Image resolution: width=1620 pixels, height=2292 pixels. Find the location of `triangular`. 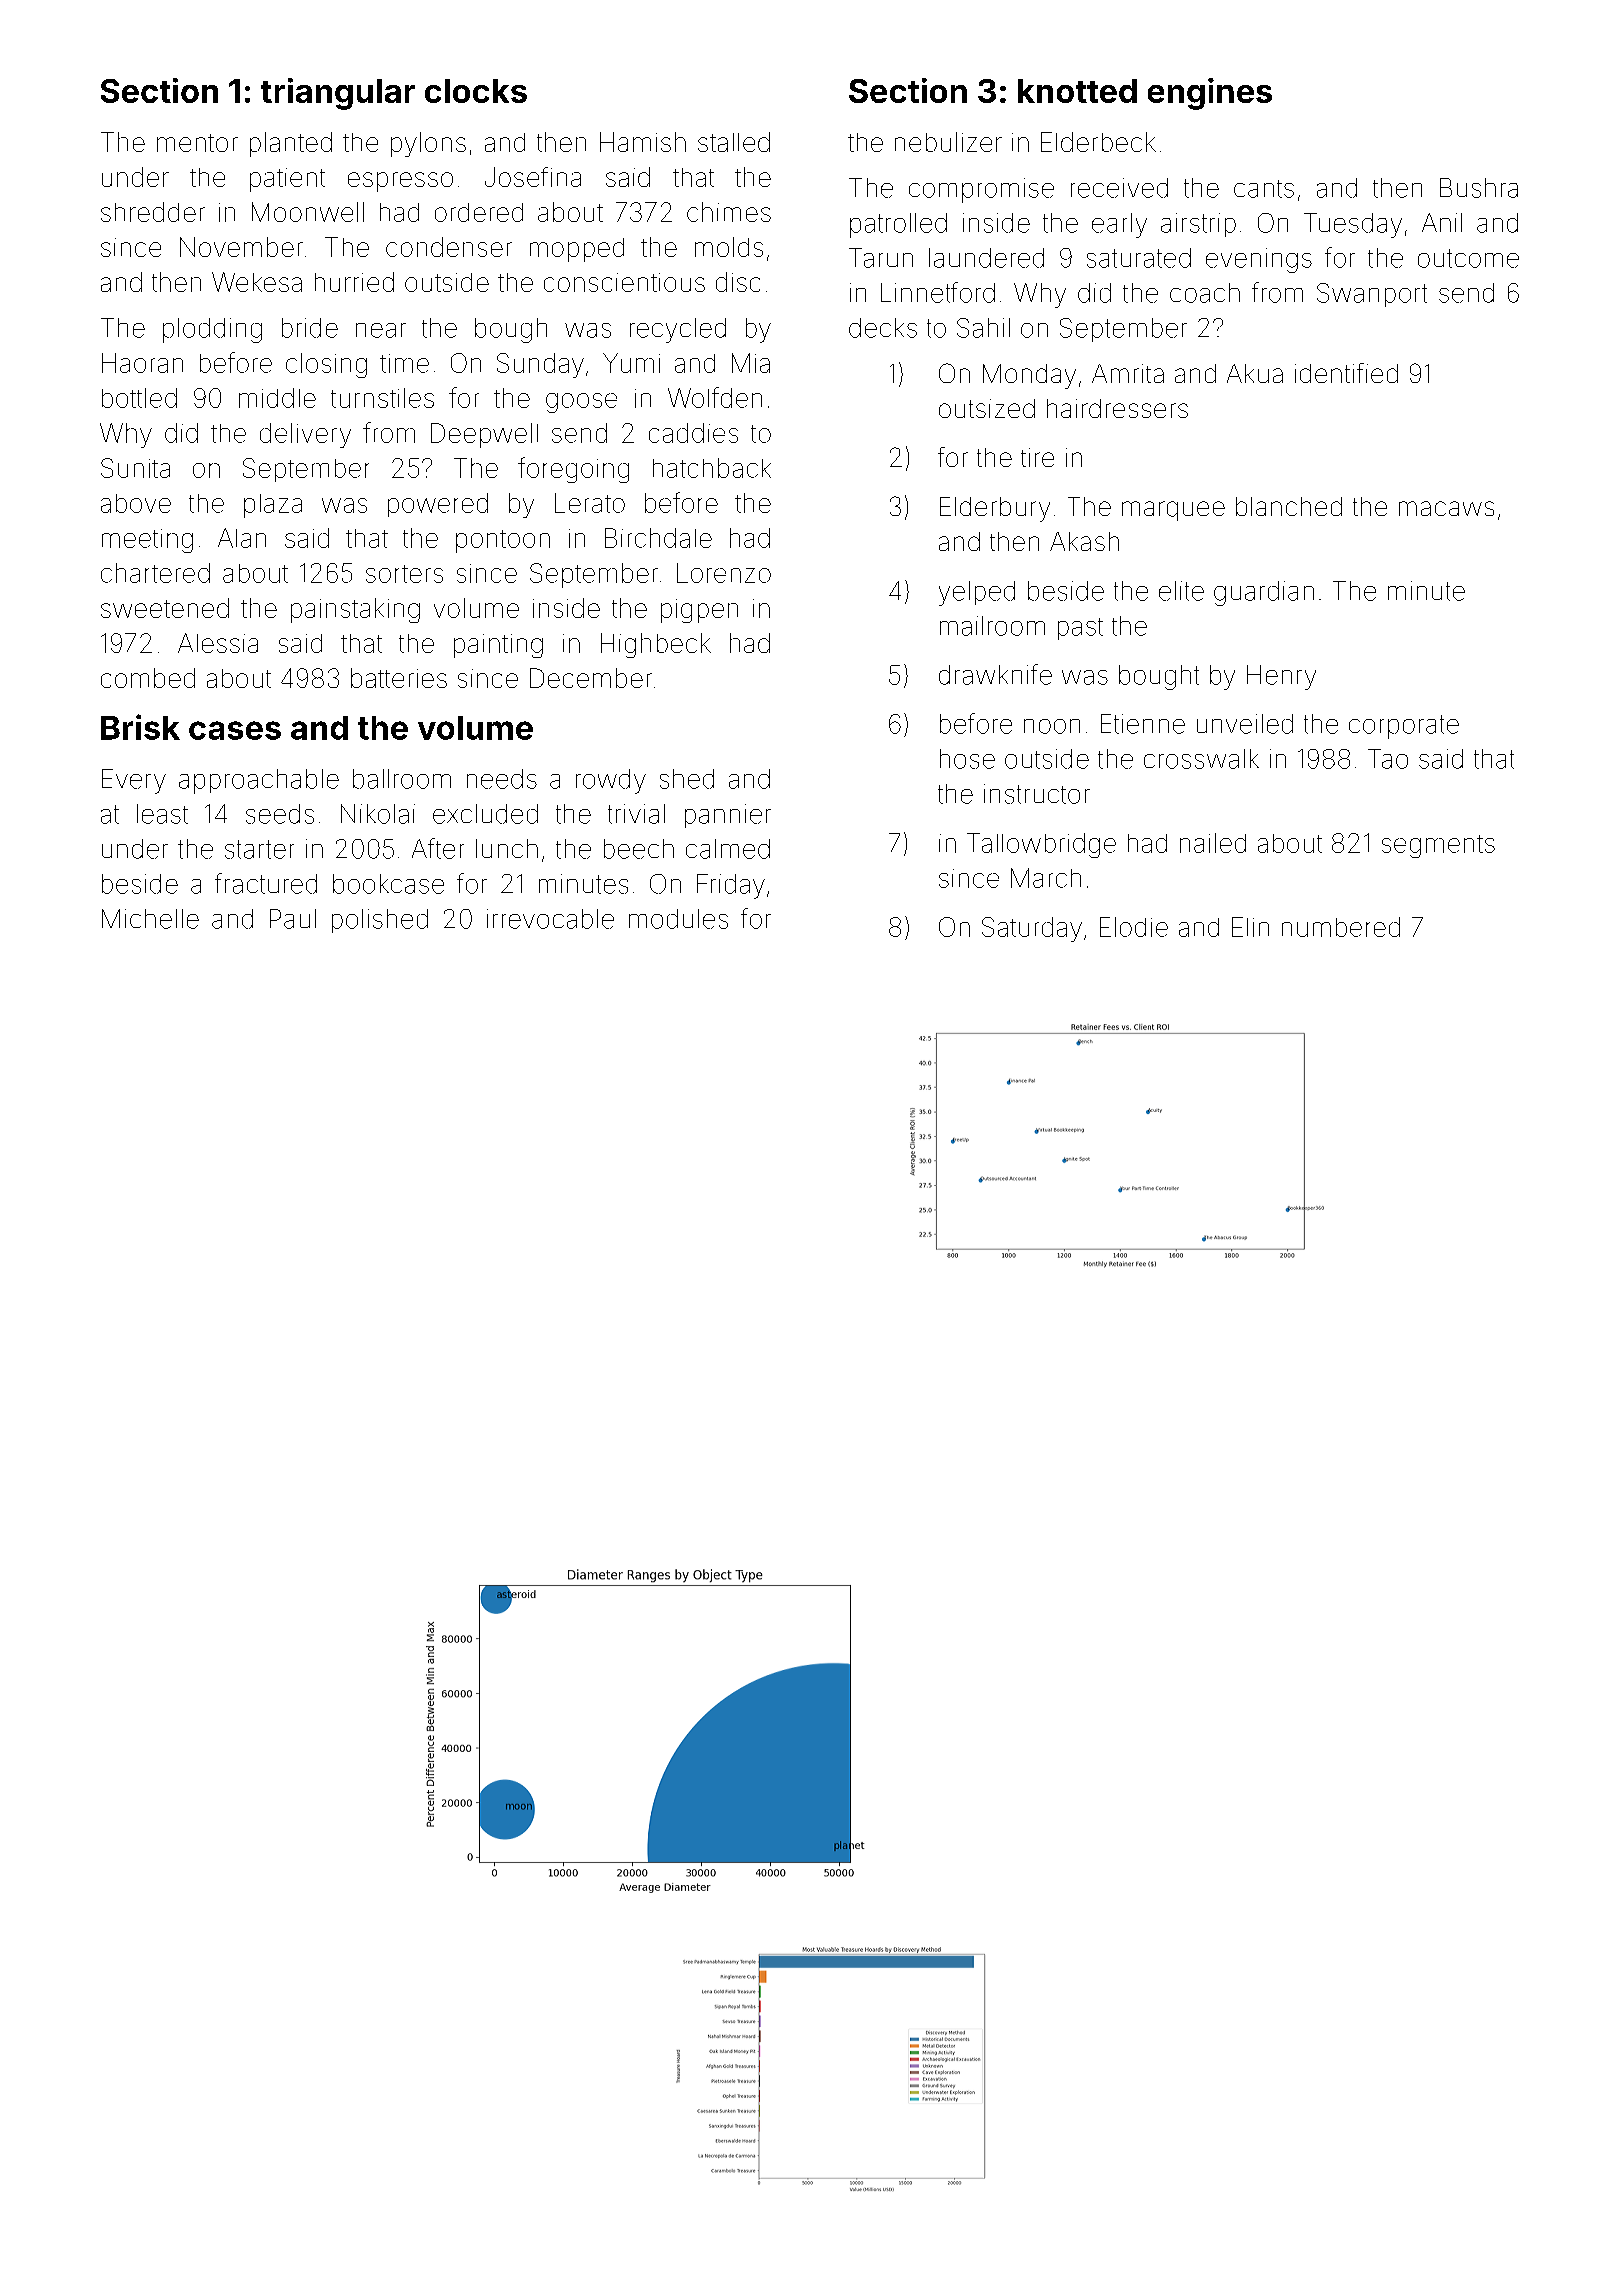

triangular is located at coordinates (338, 94).
